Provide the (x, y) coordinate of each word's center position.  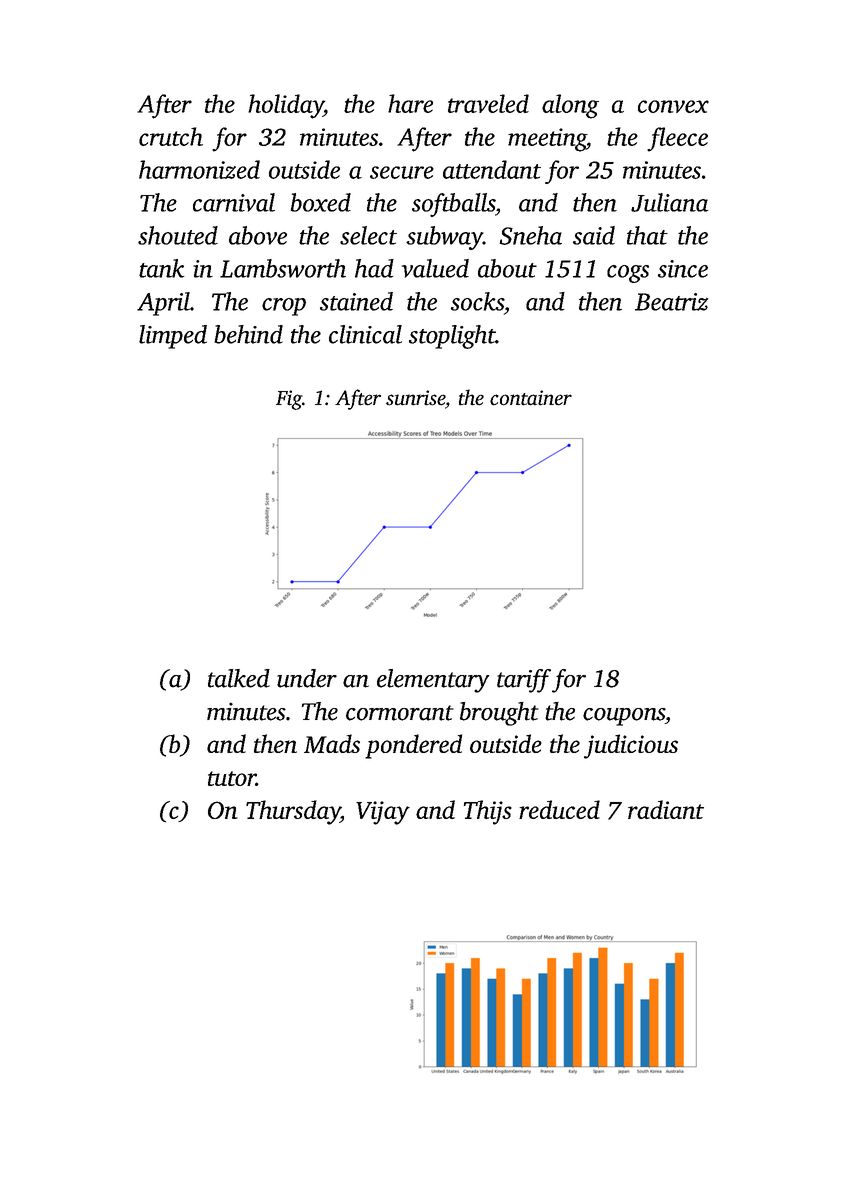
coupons (624, 717)
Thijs (488, 812)
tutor (232, 778)
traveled (488, 103)
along (570, 106)
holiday (286, 106)
